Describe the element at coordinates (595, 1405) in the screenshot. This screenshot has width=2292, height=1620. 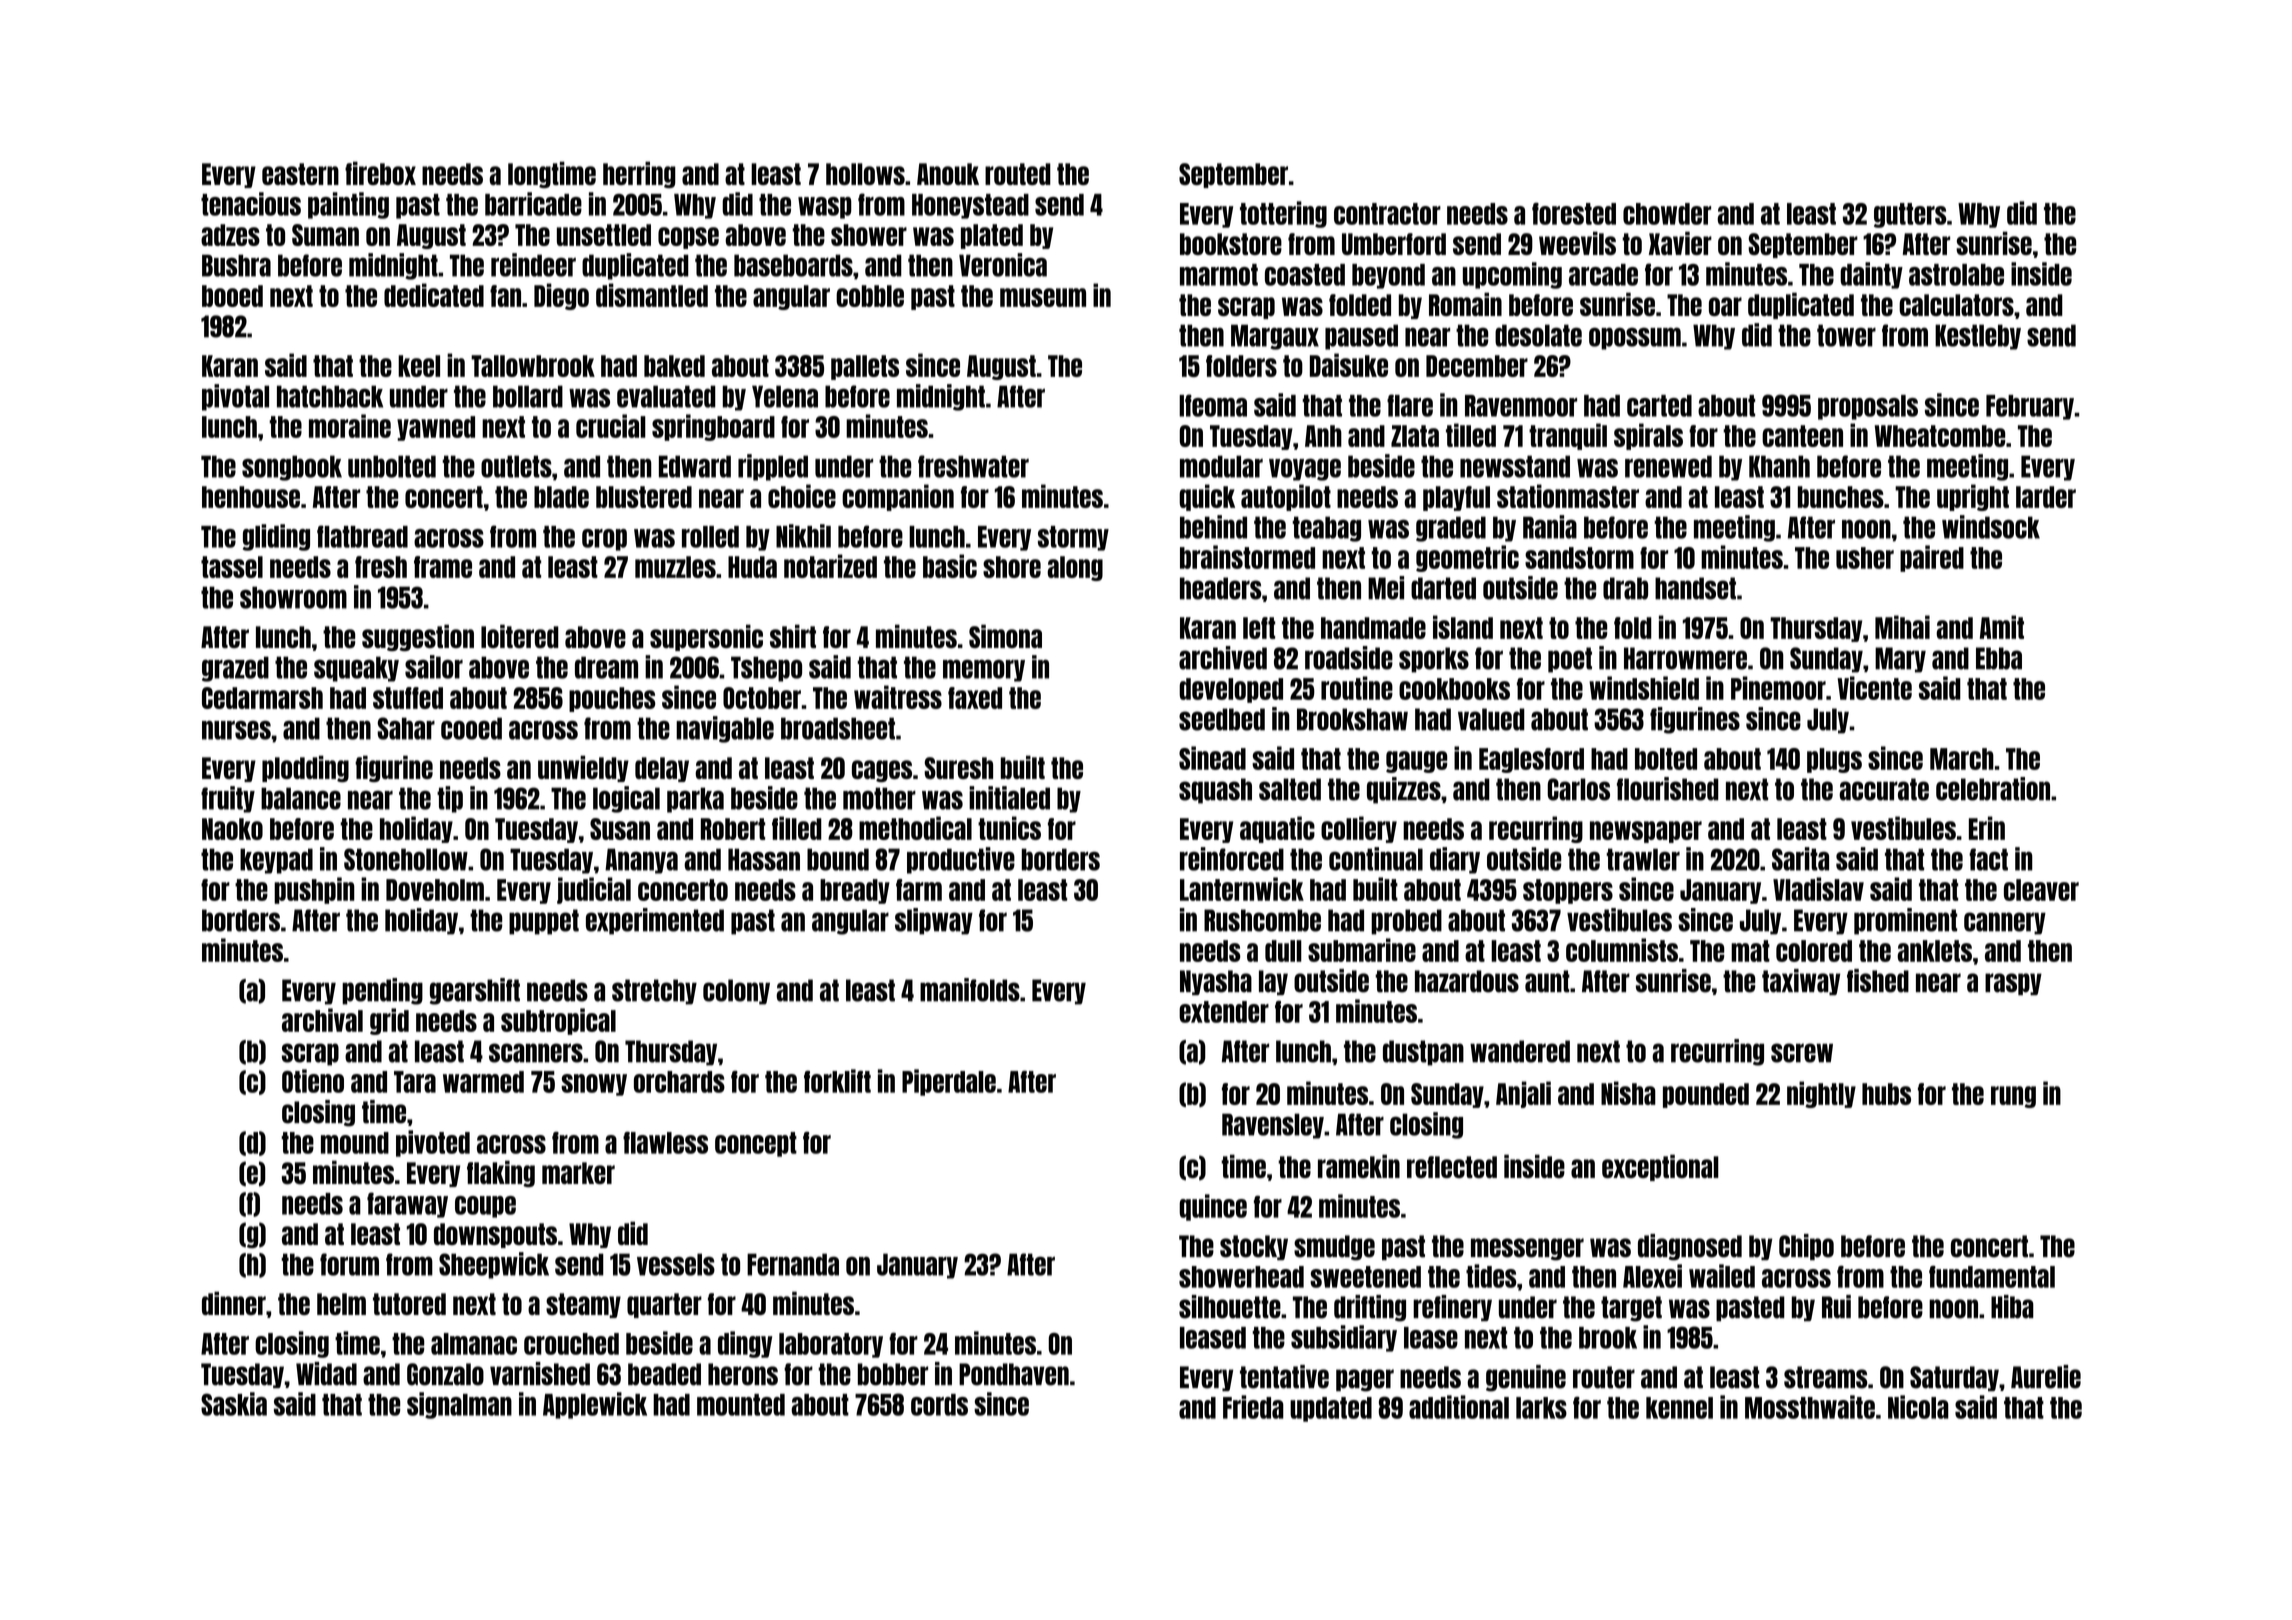
I see `Applewick` at that location.
